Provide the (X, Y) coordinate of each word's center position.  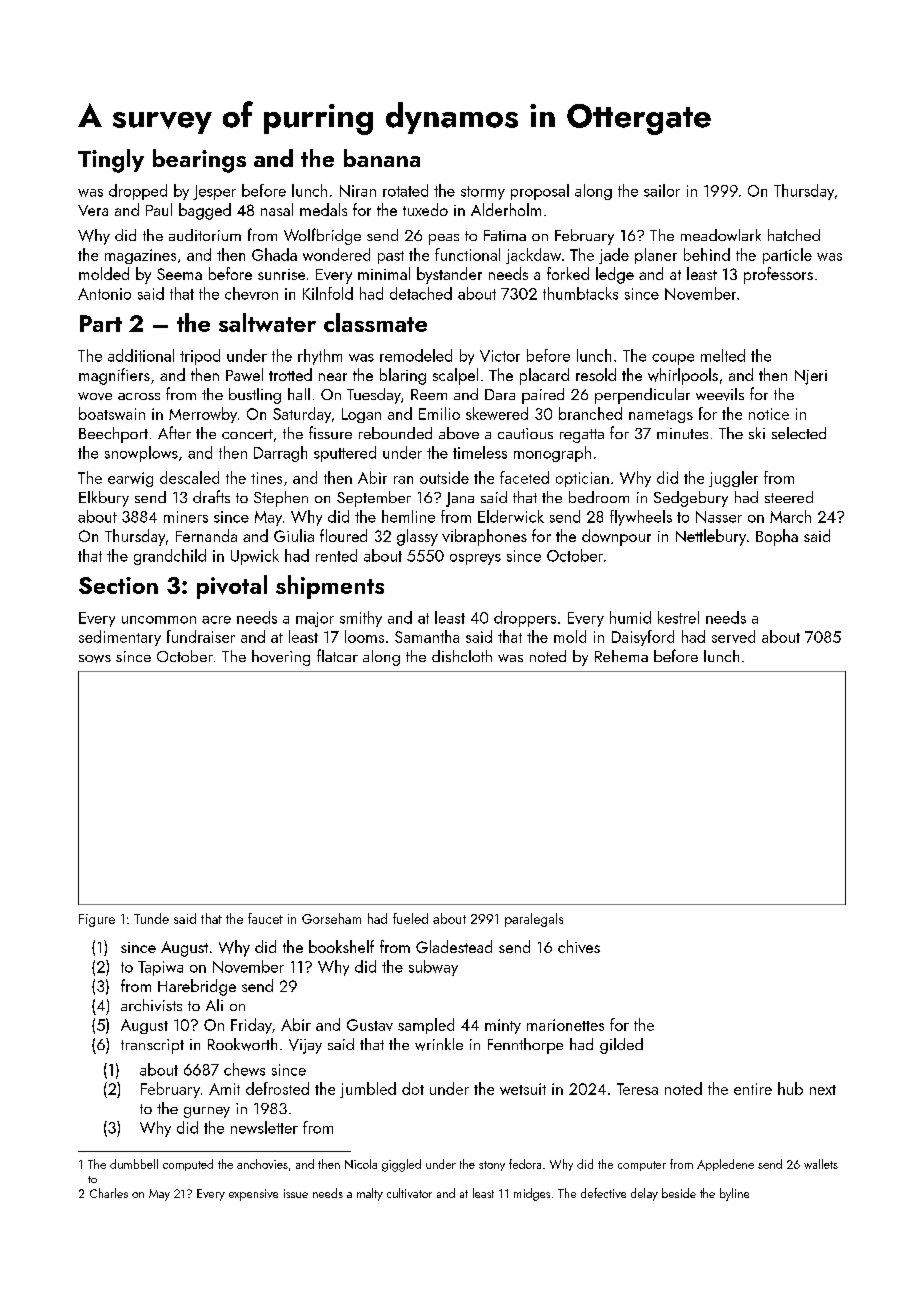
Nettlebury (711, 537)
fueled (410, 918)
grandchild (170, 557)
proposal (540, 192)
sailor (662, 190)
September (374, 499)
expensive (253, 1195)
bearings (199, 161)
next (823, 1090)
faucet (265, 918)
